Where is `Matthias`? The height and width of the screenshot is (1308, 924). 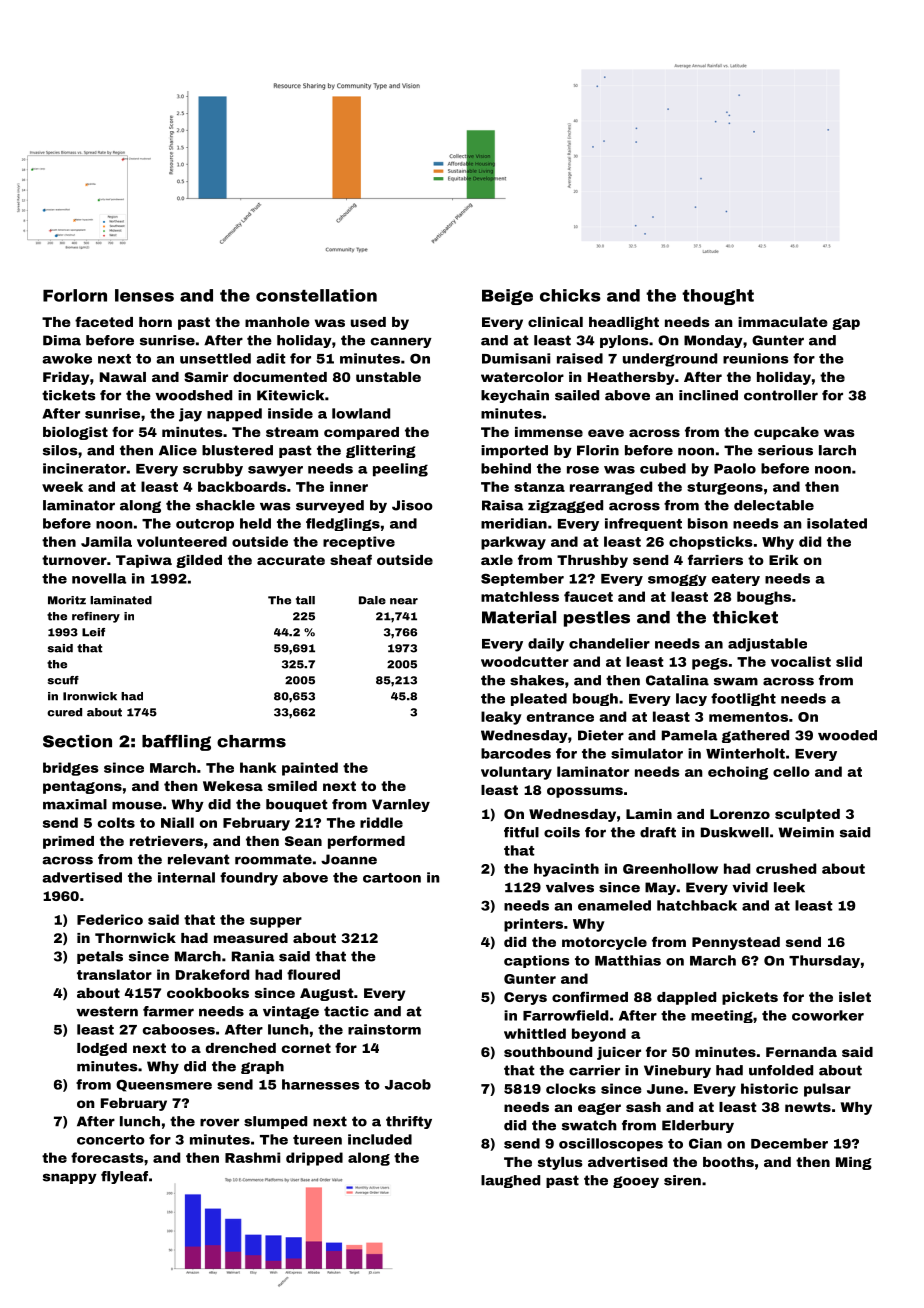 Matthias is located at coordinates (628, 960).
